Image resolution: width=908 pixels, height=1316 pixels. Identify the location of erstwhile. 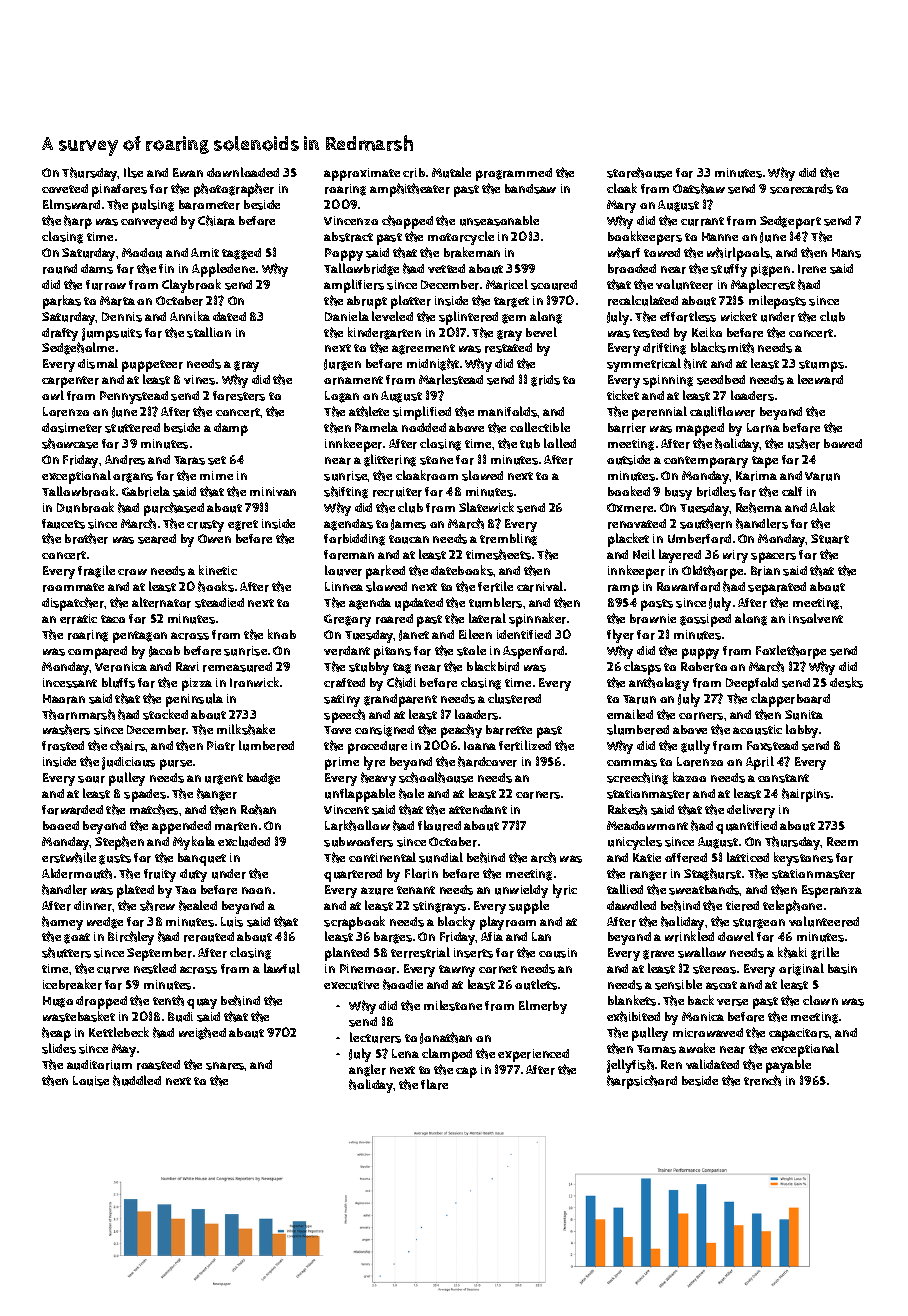
(69, 857).
